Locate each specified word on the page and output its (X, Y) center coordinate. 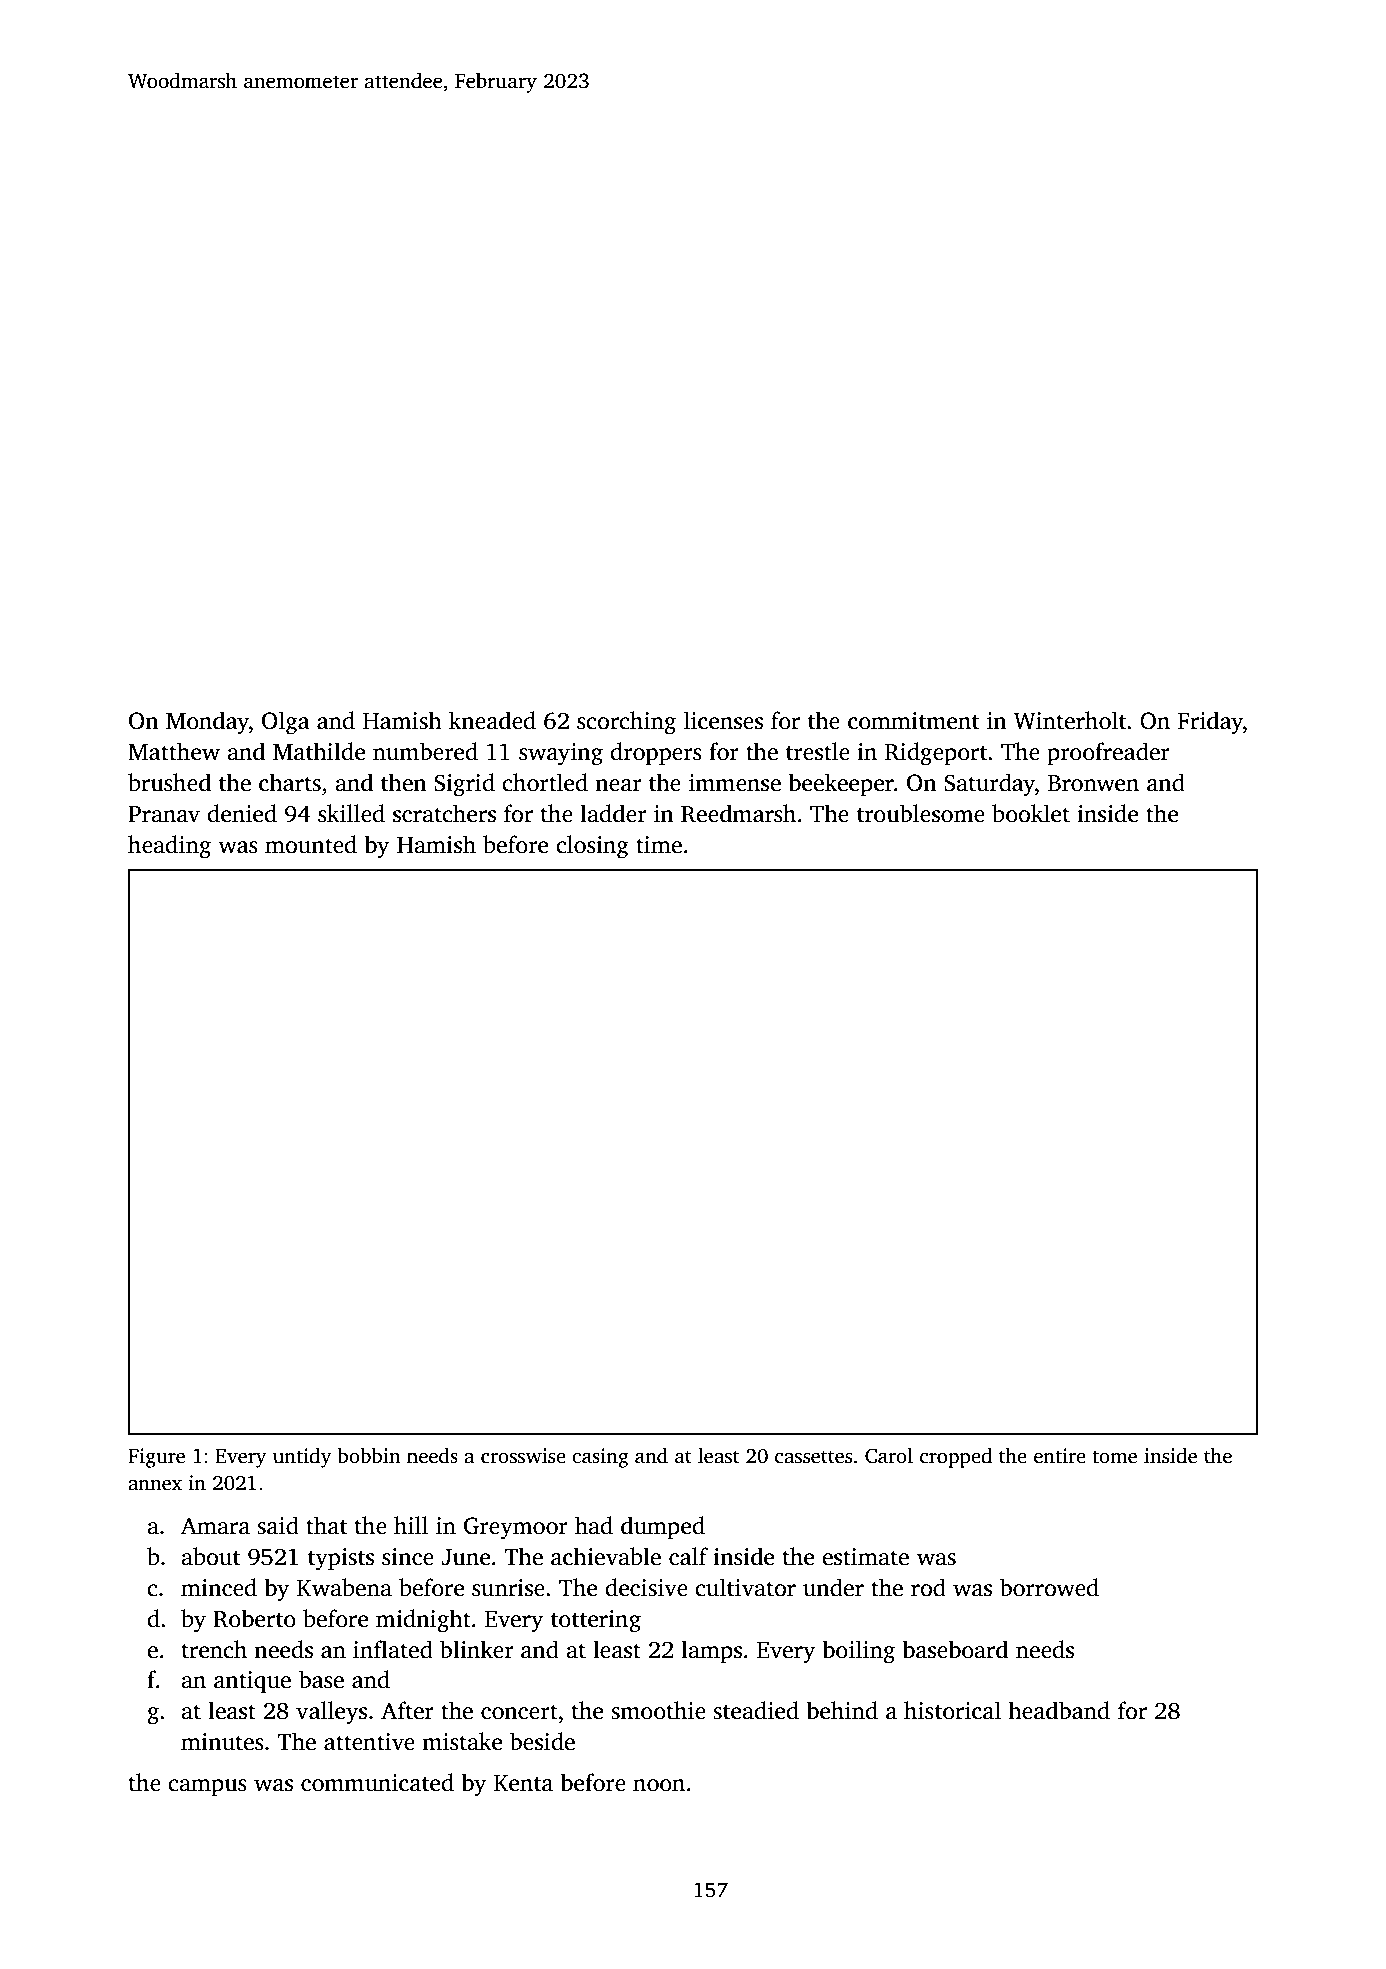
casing (600, 1458)
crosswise (523, 1456)
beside (542, 1741)
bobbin (369, 1456)
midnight (423, 1621)
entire (1060, 1456)
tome (1114, 1457)
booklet (1031, 813)
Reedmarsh (738, 813)
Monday (207, 723)
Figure (156, 1458)
